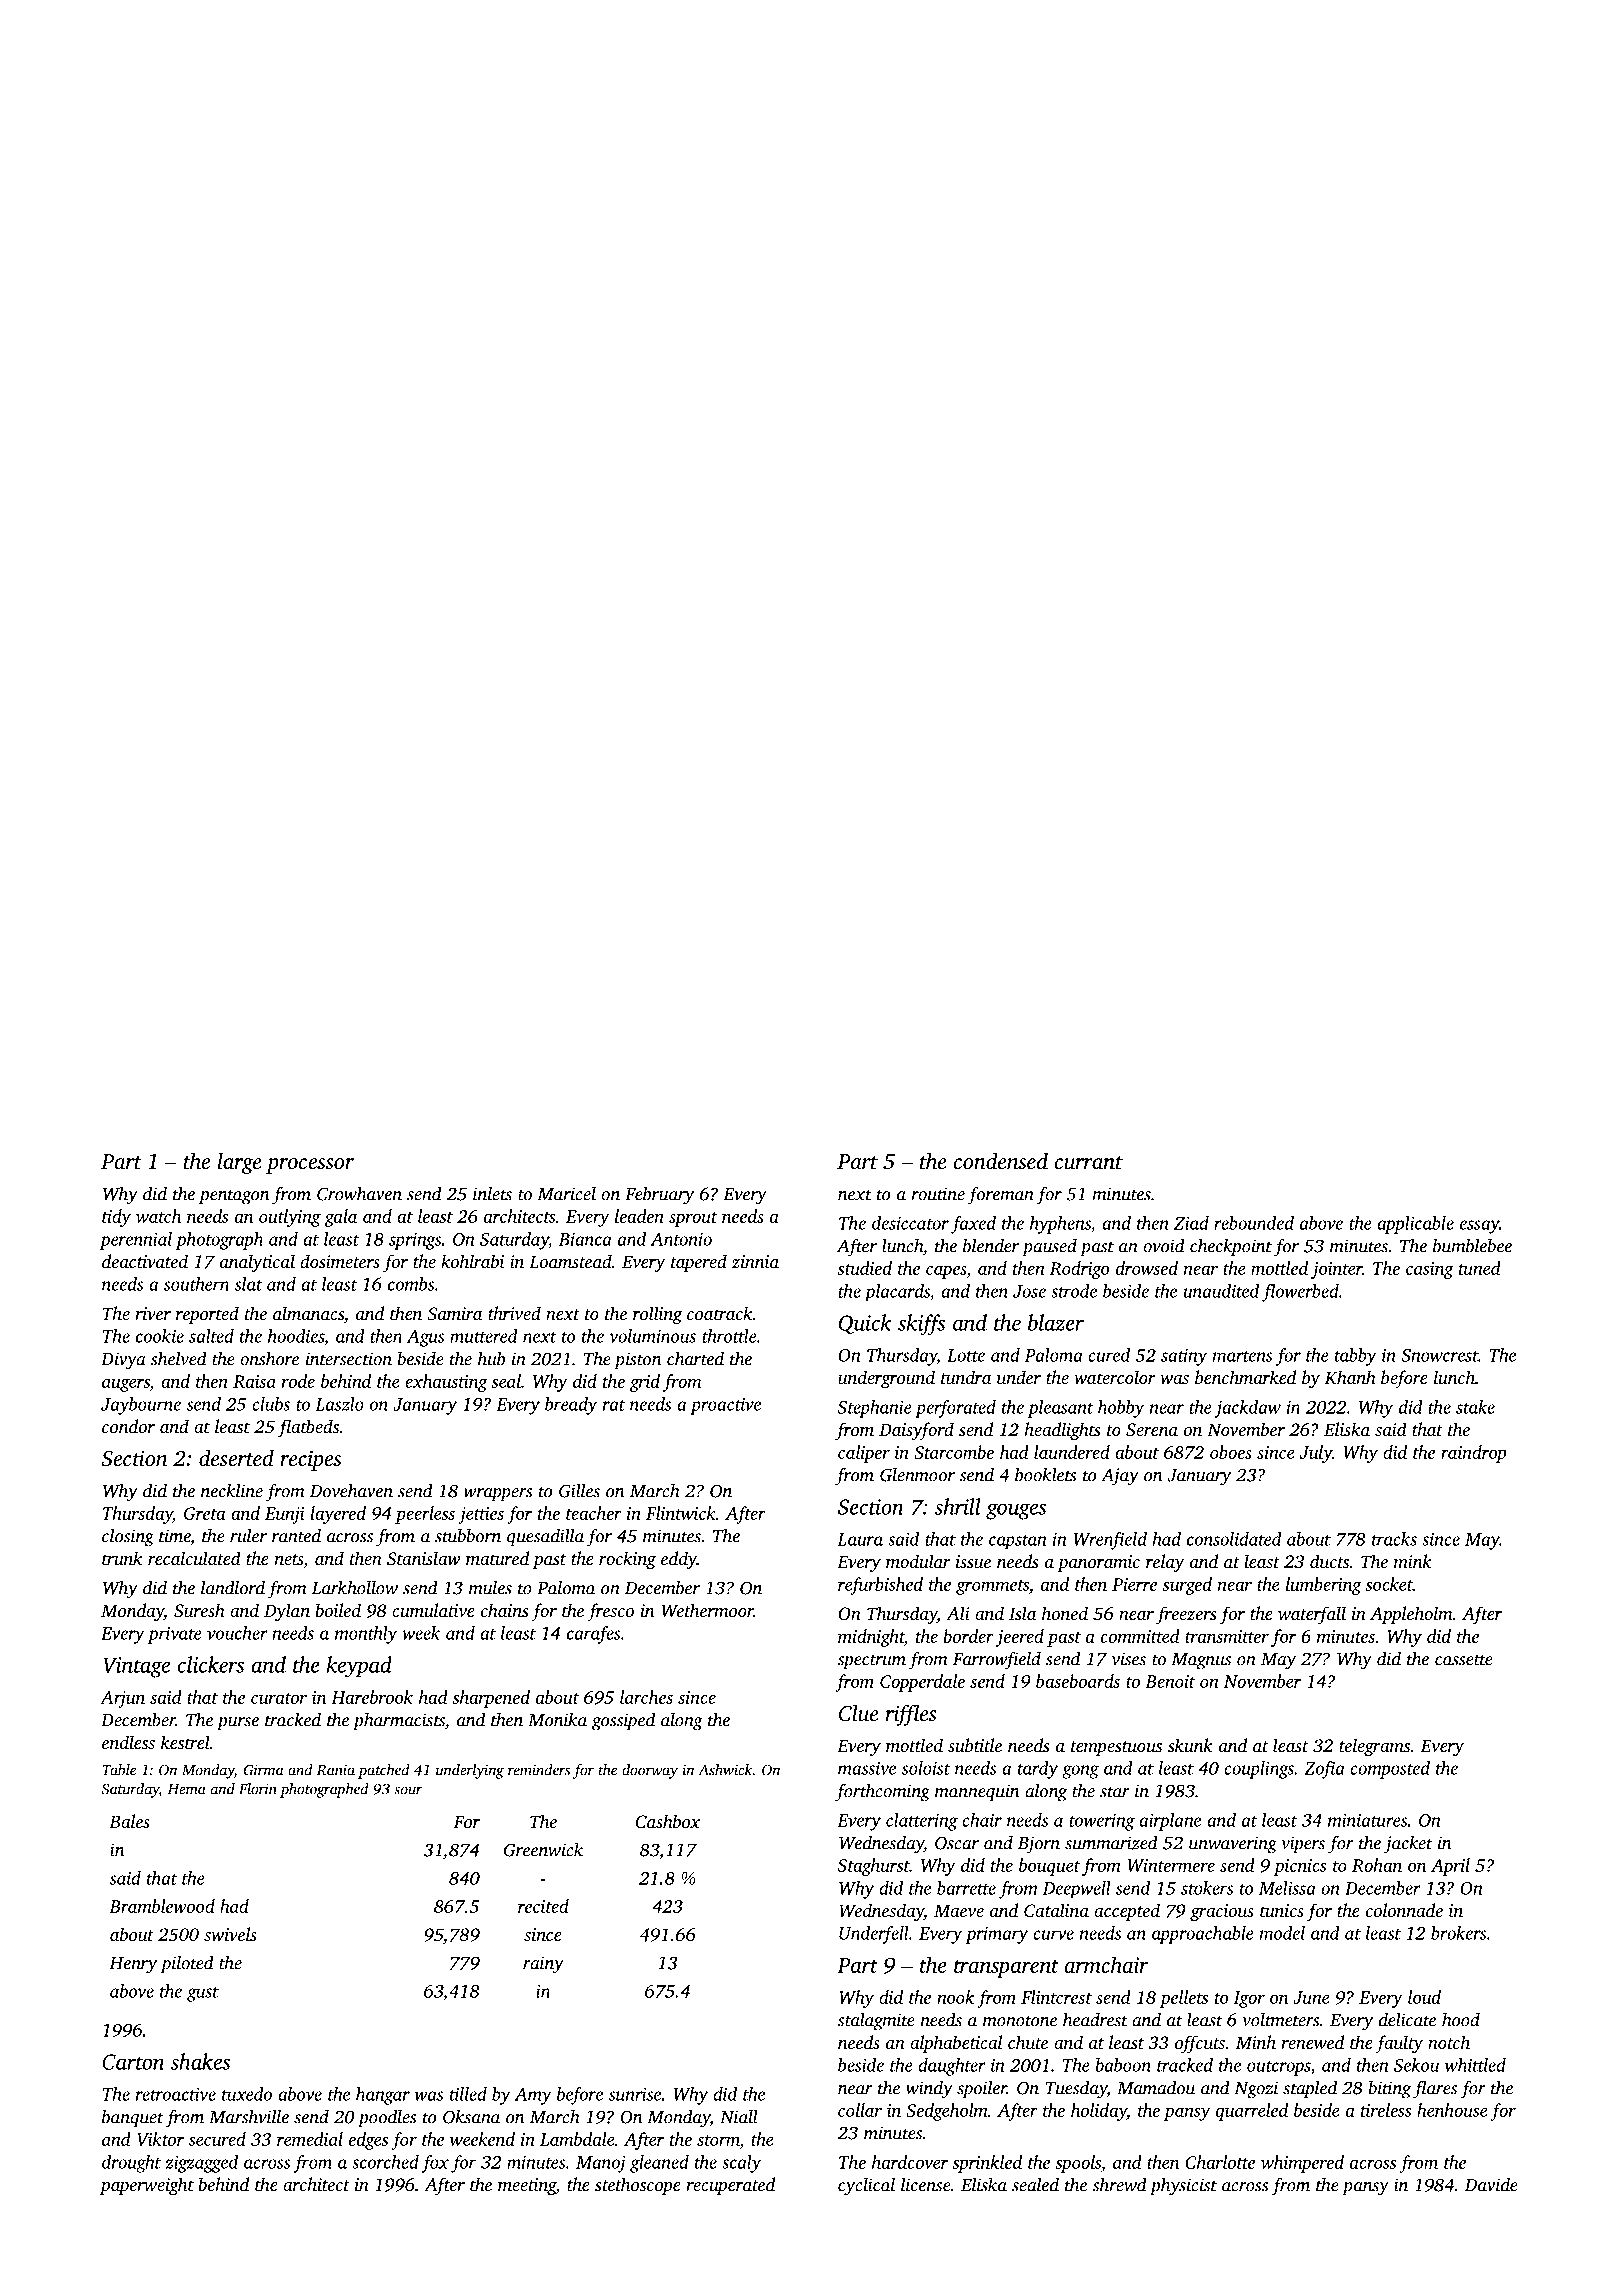 The width and height of the image is (1620, 2292). What do you see at coordinates (296, 1535) in the image?
I see `ranted` at bounding box center [296, 1535].
